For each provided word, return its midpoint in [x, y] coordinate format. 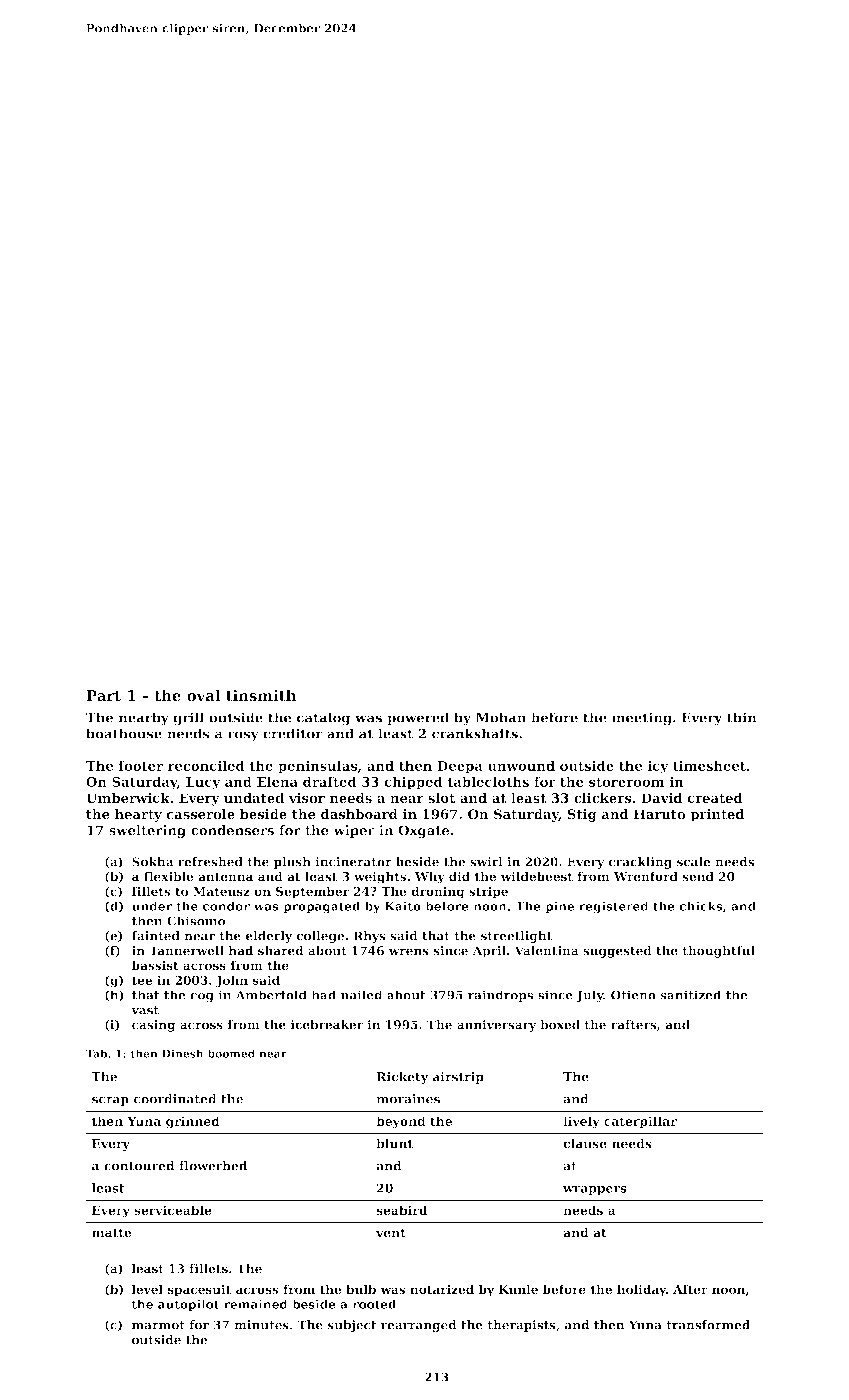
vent [391, 1233]
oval [203, 695]
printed [717, 815]
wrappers [595, 1190]
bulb [361, 1289]
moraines [408, 1099]
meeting [642, 719]
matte [112, 1233]
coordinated [175, 1099]
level [147, 1289]
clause [585, 1143]
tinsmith [261, 695]
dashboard [359, 814]
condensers [232, 830]
